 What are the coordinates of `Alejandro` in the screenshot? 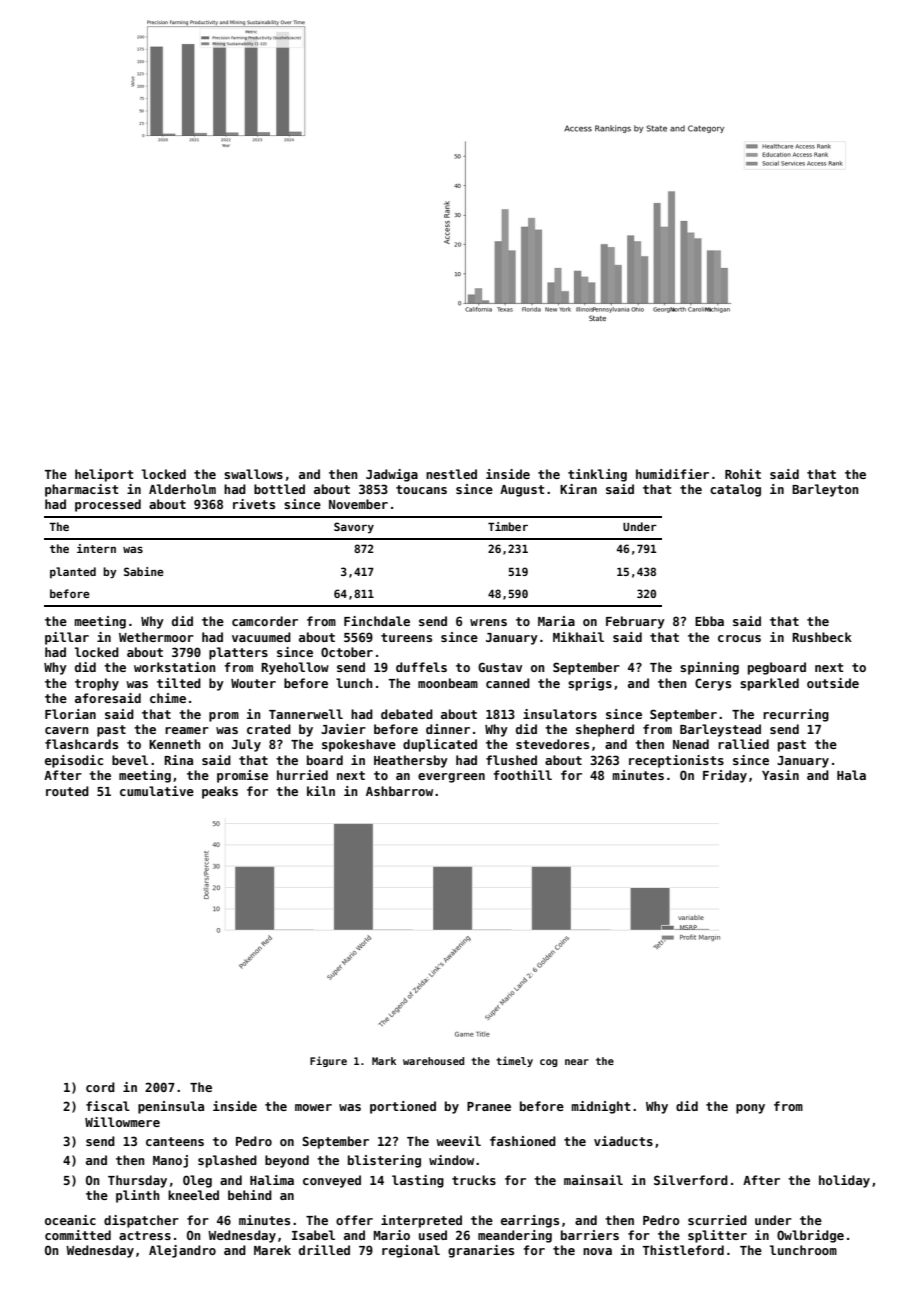 It's located at (182, 1251).
